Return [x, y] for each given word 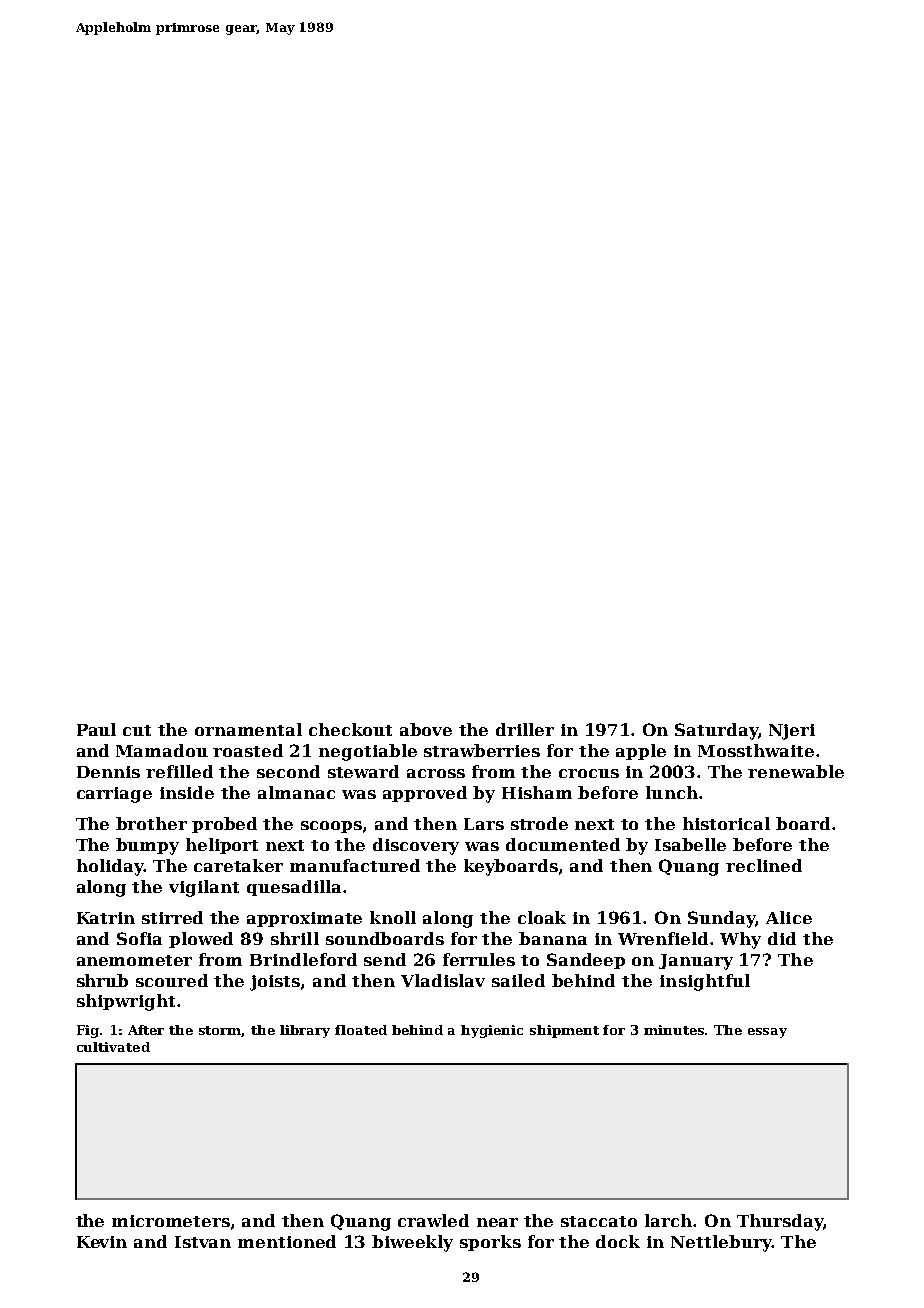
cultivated [113, 1047]
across [436, 773]
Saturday [716, 731]
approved [425, 794]
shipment [564, 1031]
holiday [110, 867]
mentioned [287, 1241]
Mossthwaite [756, 750]
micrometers [171, 1221]
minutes [675, 1030]
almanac [296, 792]
